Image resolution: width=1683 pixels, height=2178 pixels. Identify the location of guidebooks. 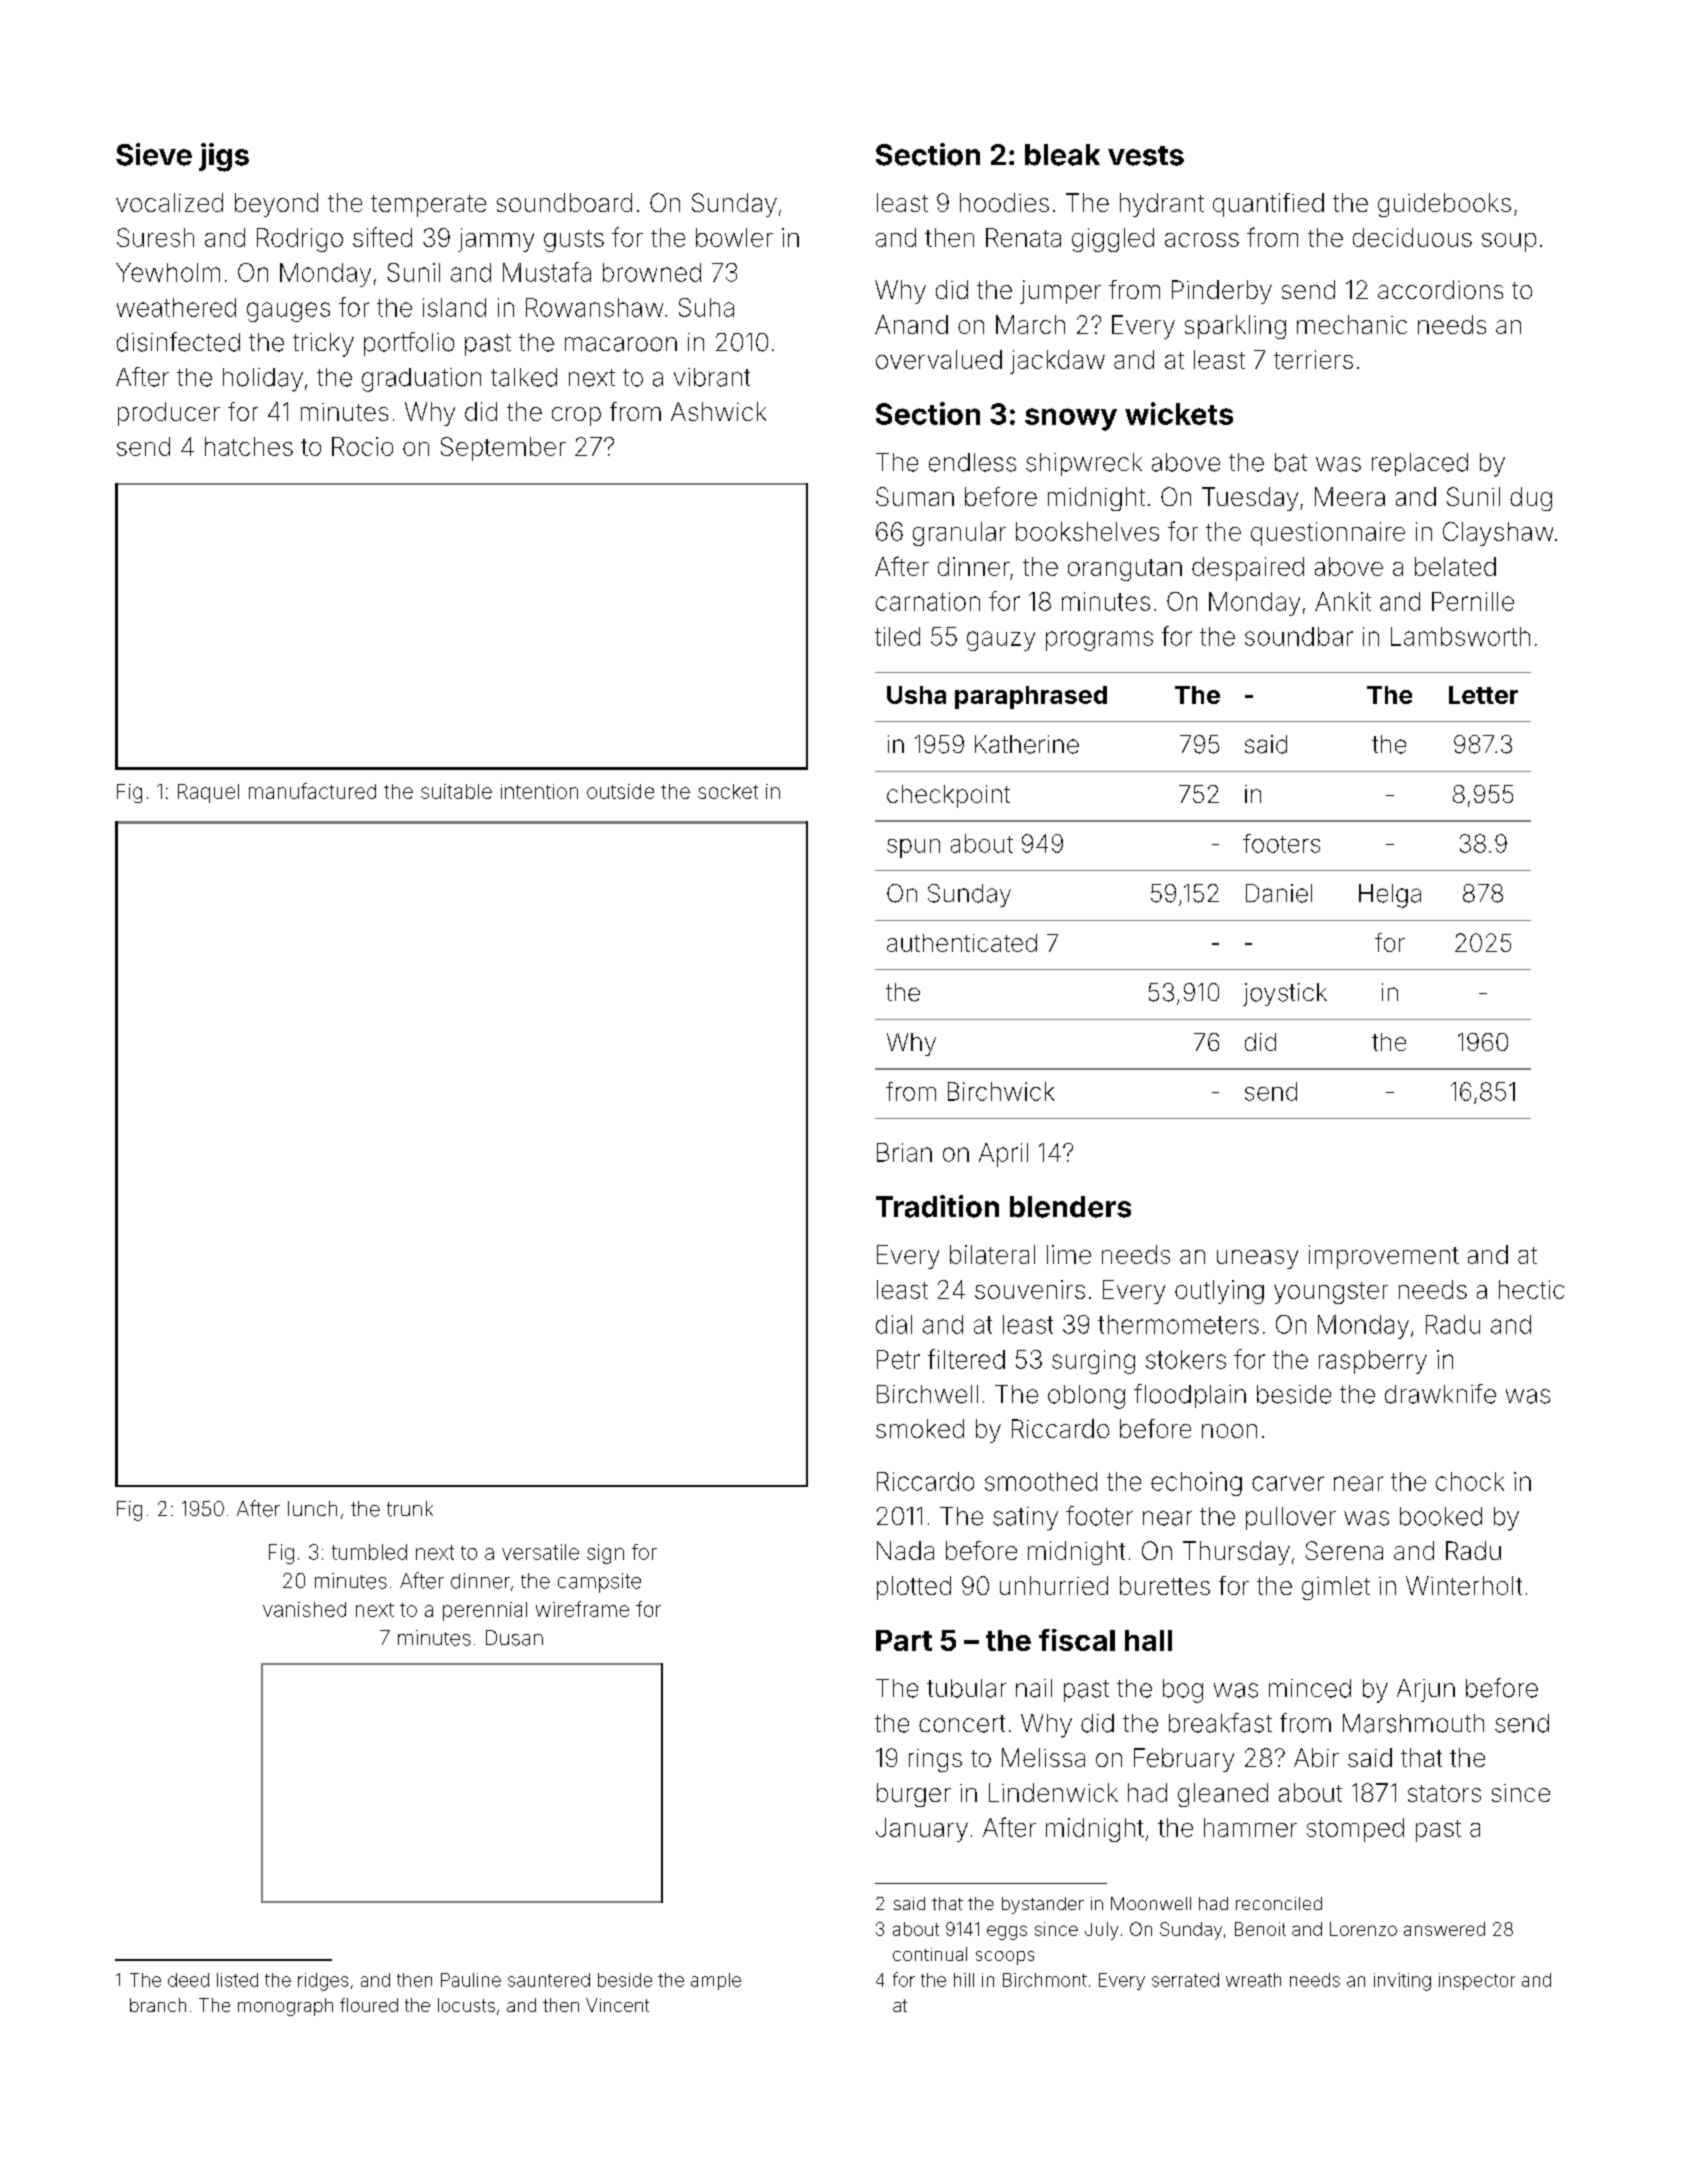
(1444, 205).
